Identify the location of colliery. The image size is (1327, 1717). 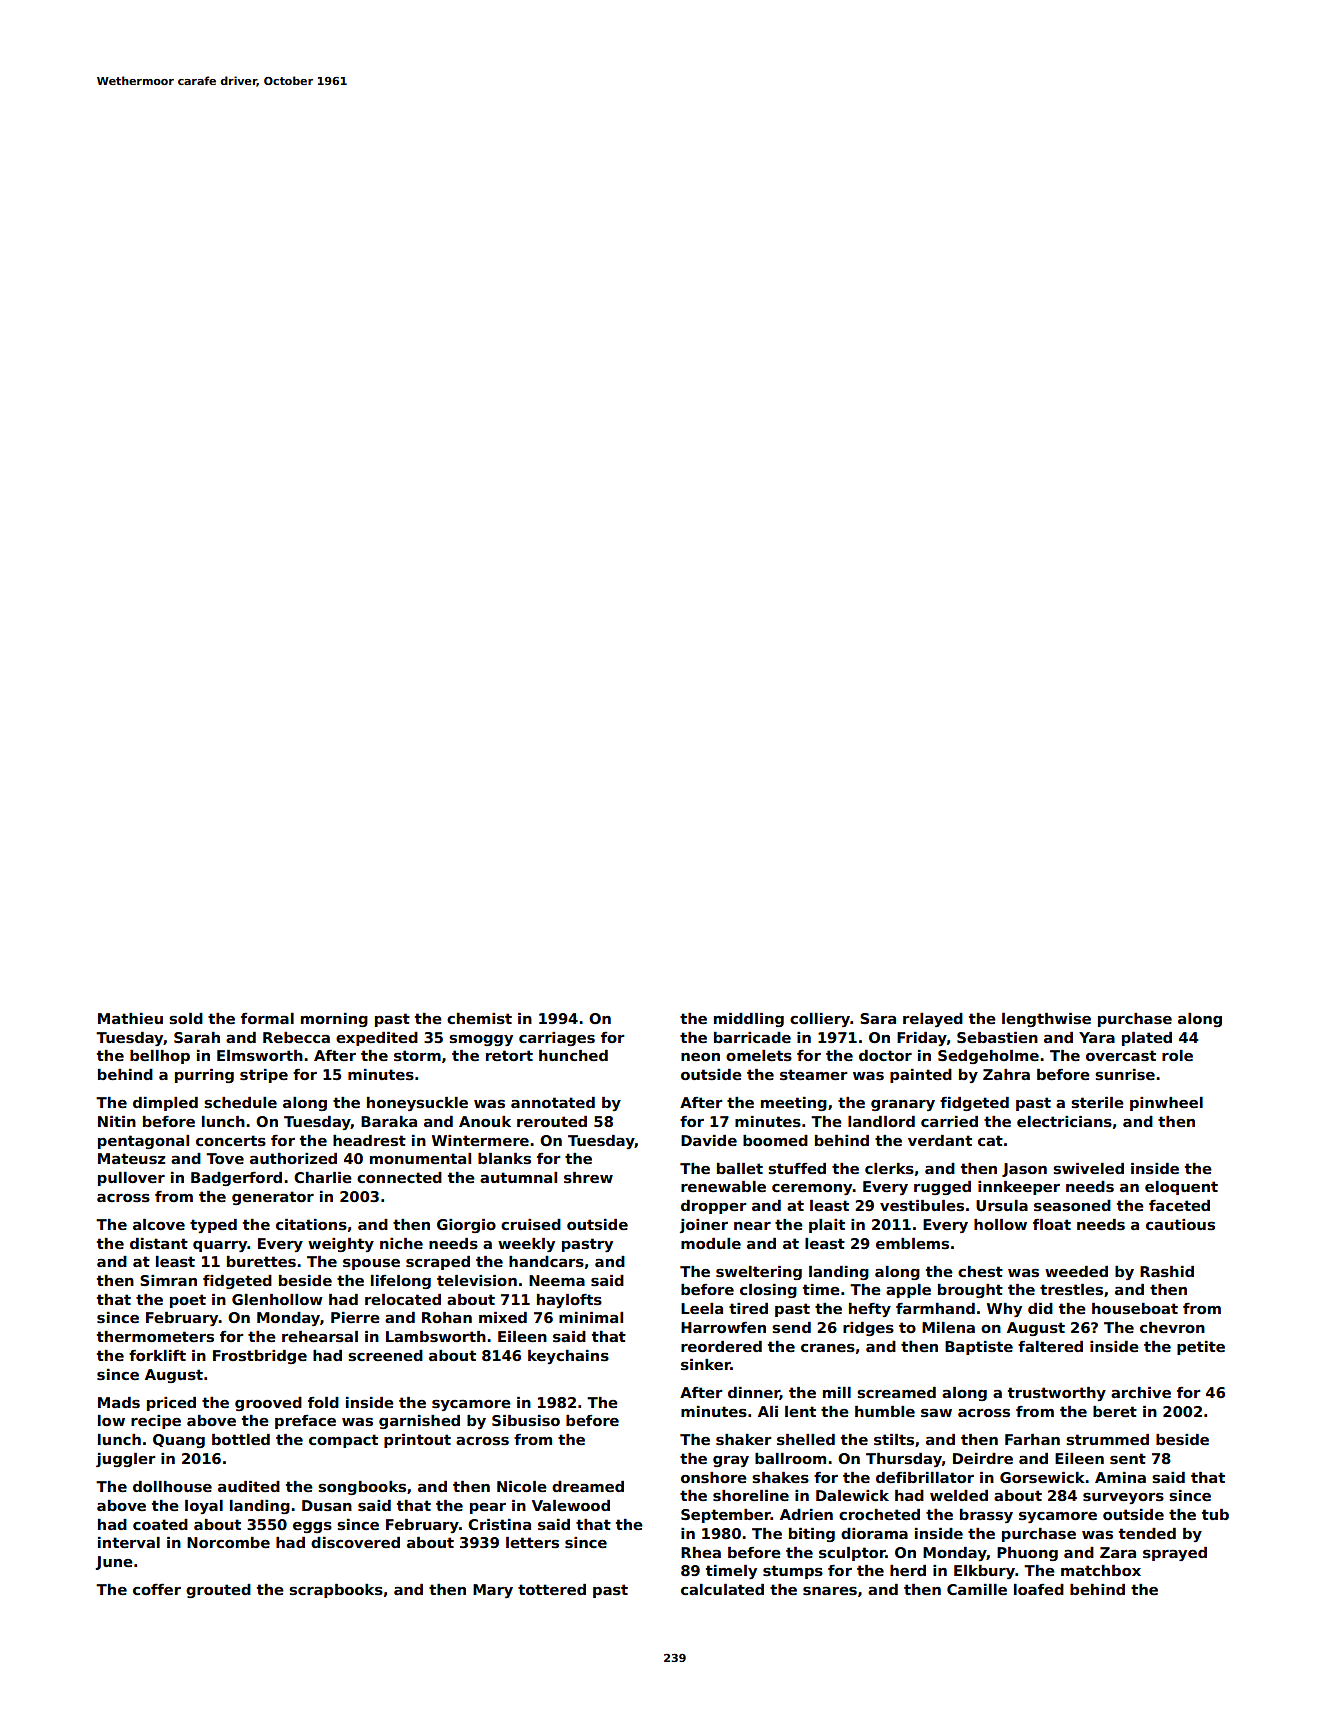
(820, 1020).
